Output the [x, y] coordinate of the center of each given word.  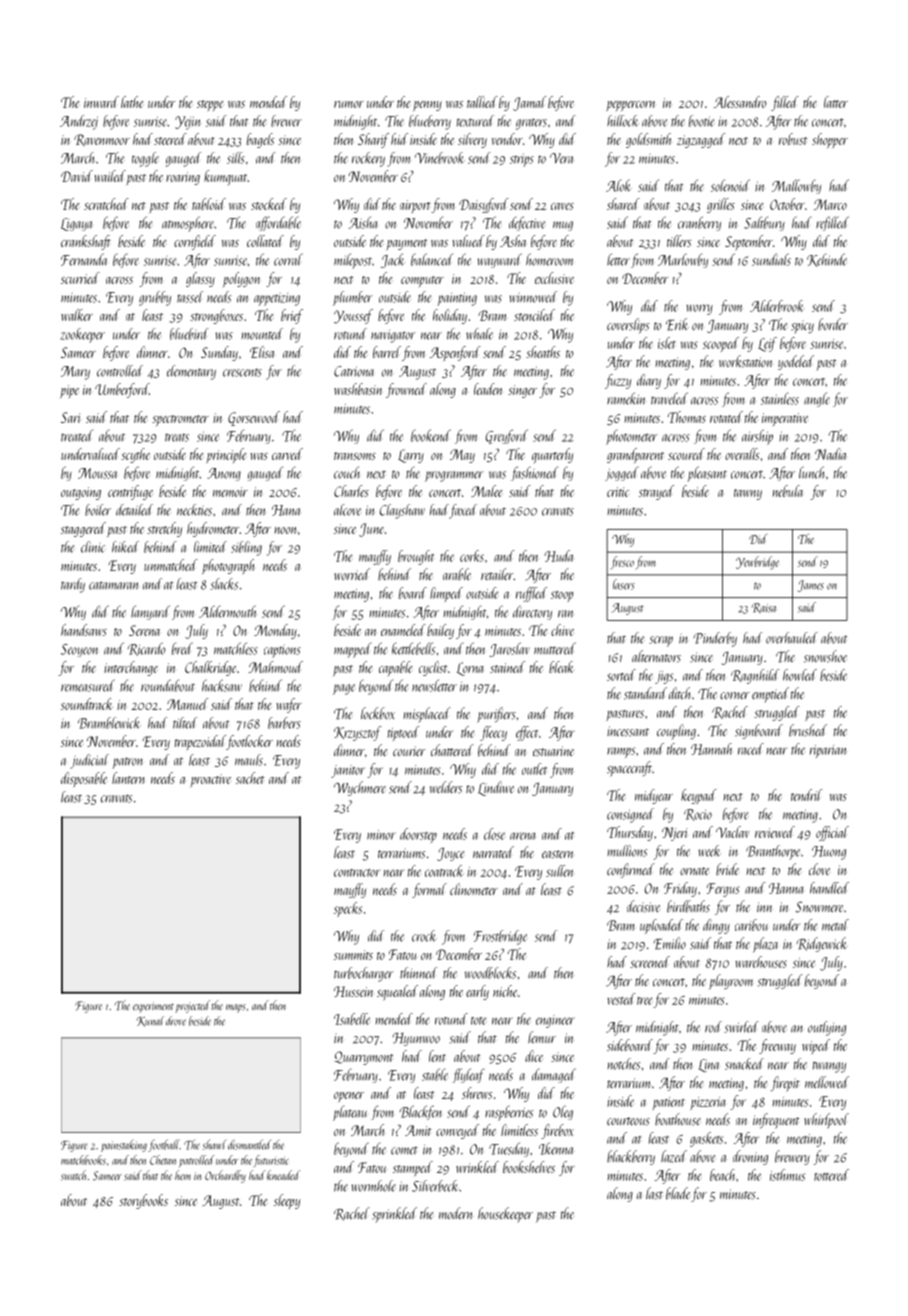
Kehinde [827, 260]
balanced [432, 259]
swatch [73, 1175]
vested [621, 999]
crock [424, 936]
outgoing [81, 493]
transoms [355, 456]
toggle [145, 159]
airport [415, 206]
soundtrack [87, 704]
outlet [534, 769]
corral [288, 259]
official [832, 833]
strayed [656, 492]
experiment [153, 1007]
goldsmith [648, 140]
